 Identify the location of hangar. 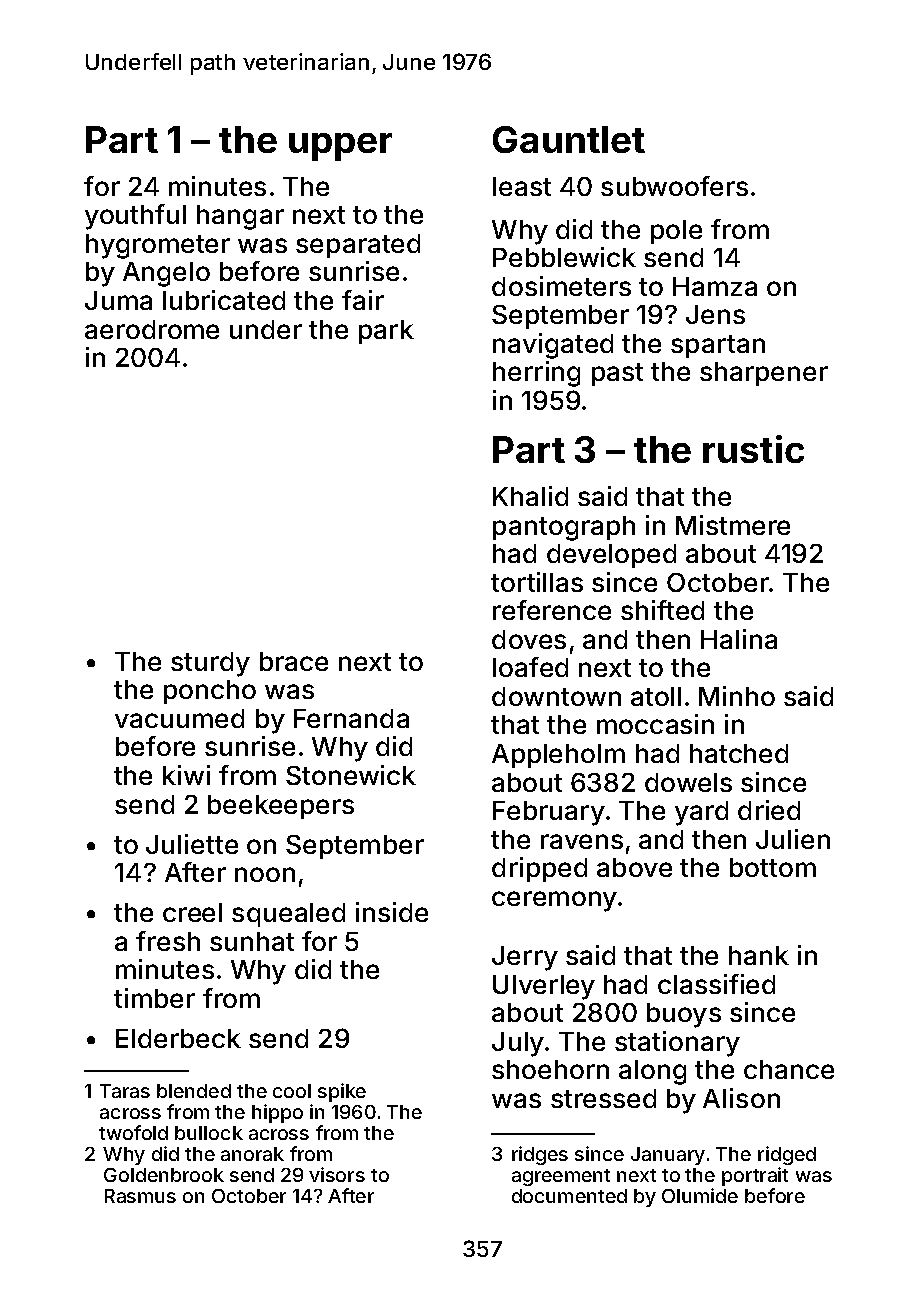
(240, 217).
